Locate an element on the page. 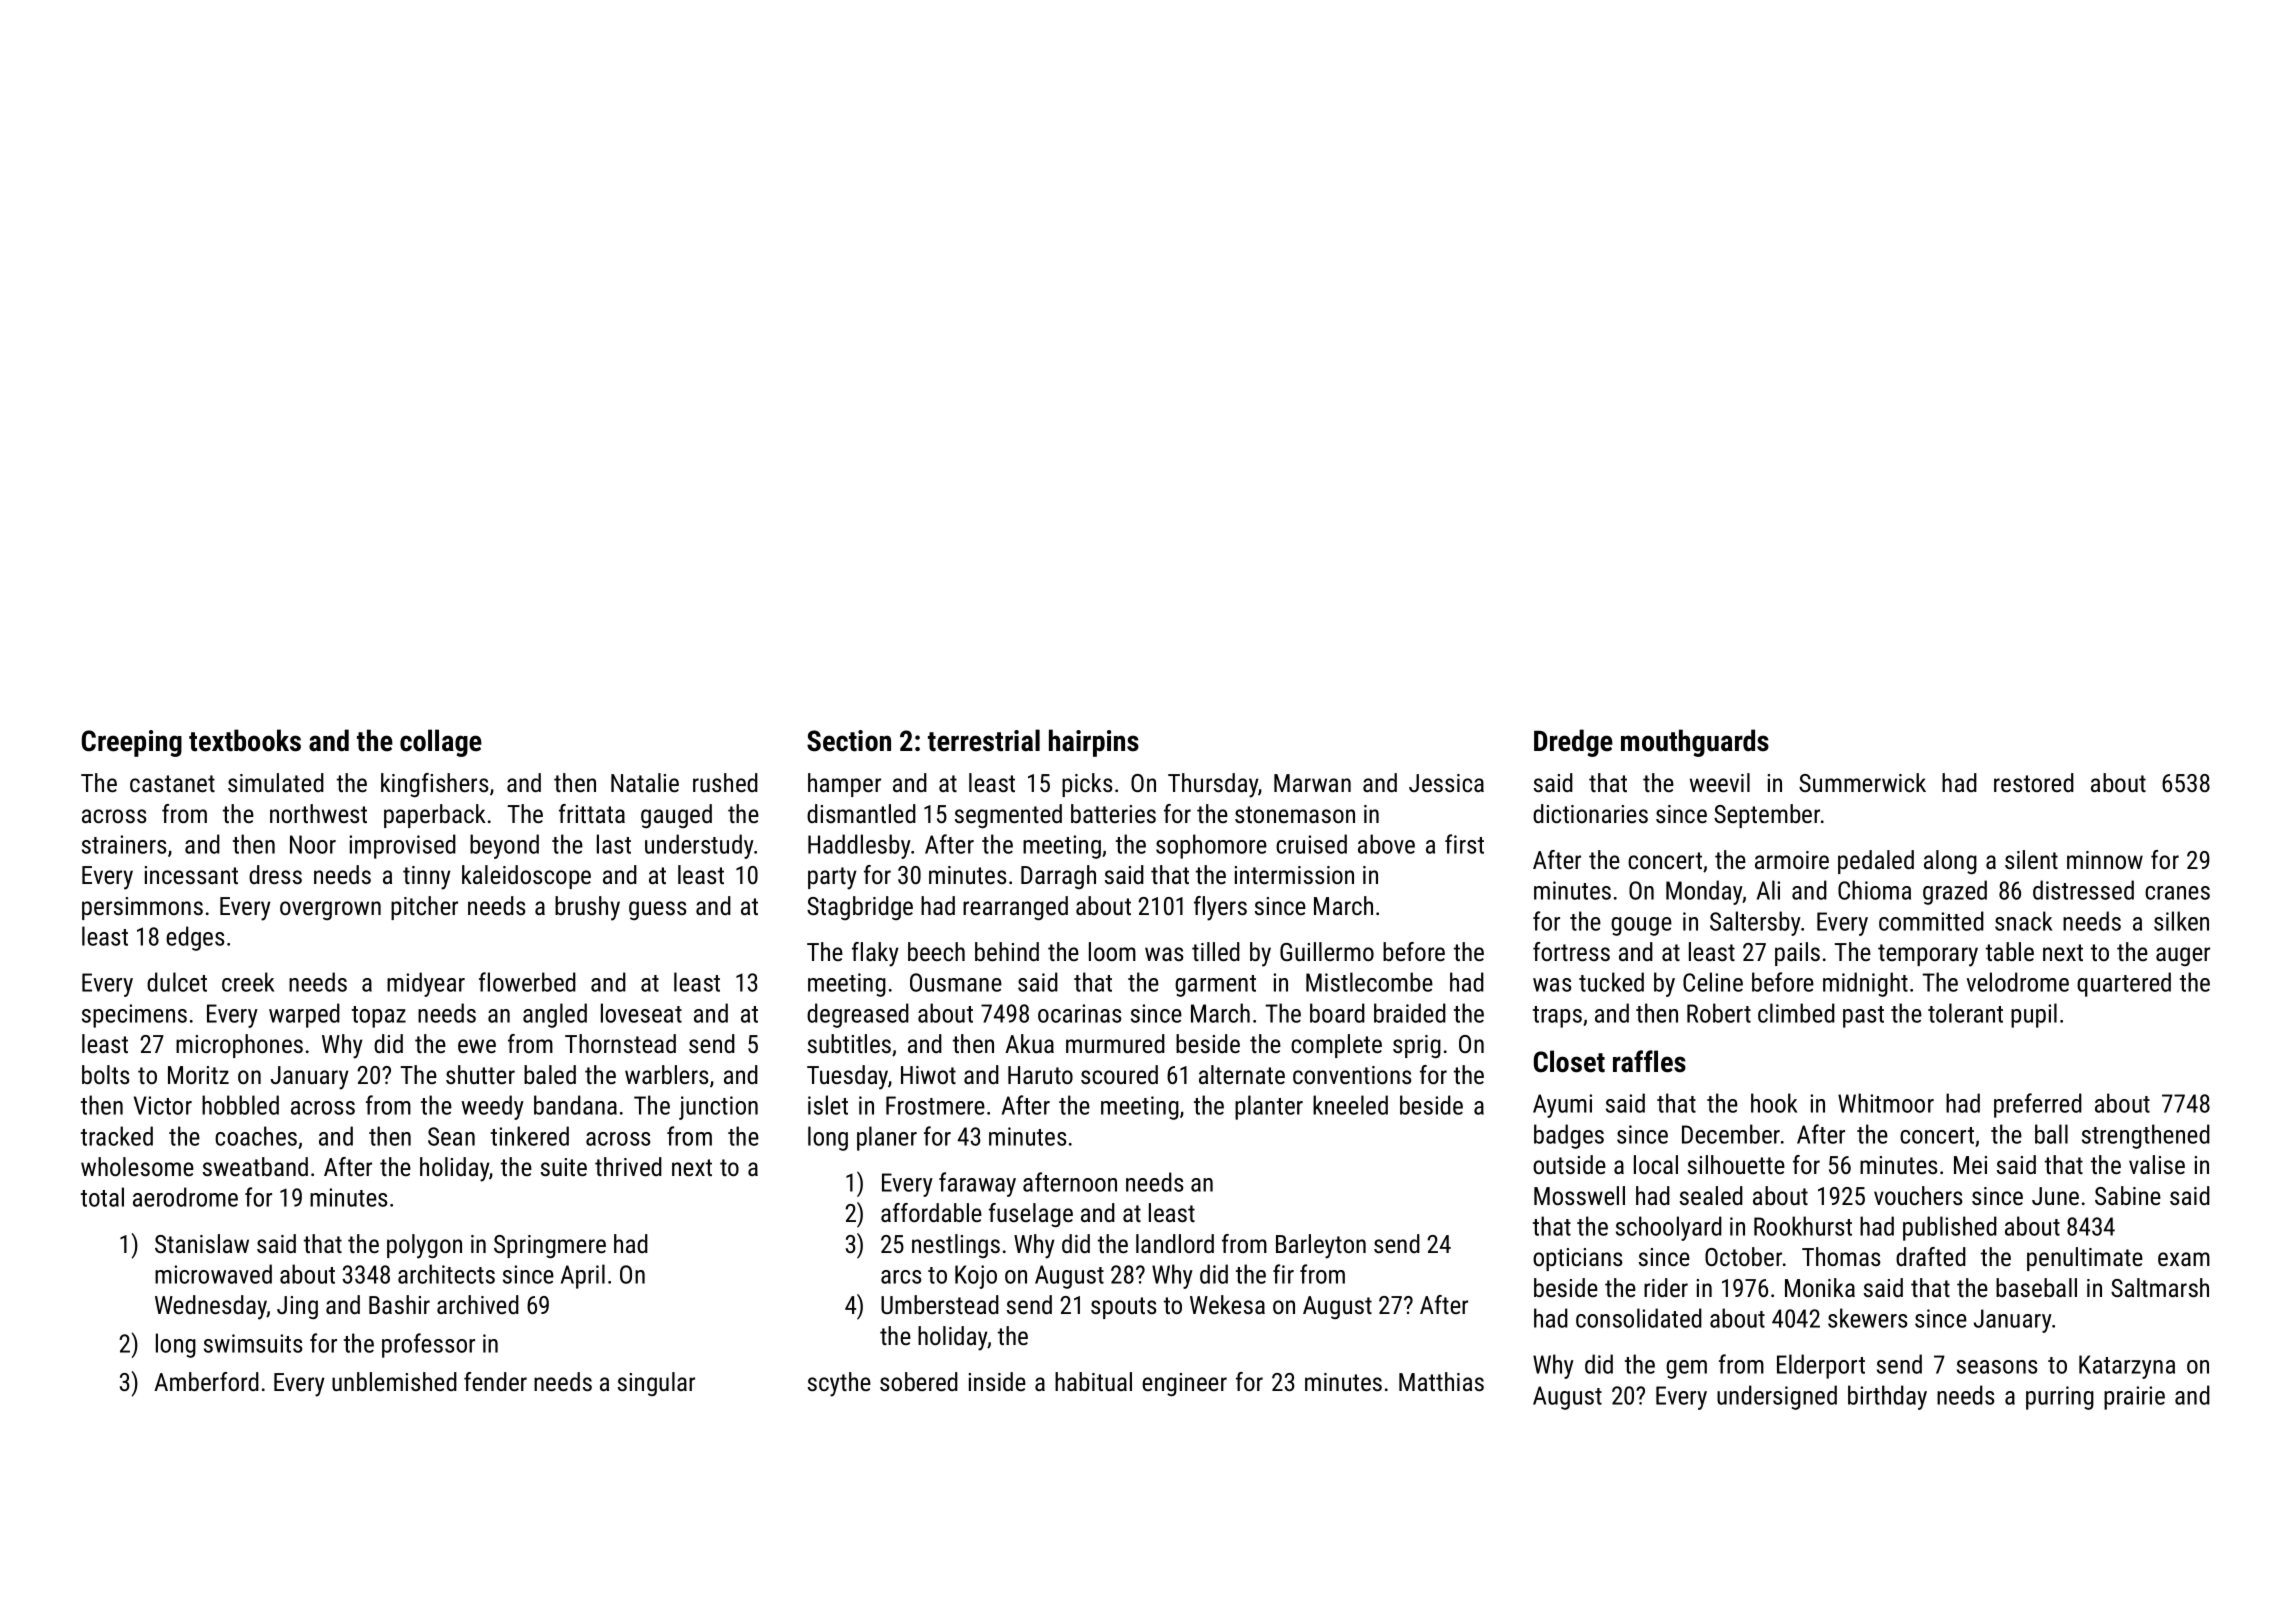 This document has height=1620, width=2292. exam is located at coordinates (2184, 1259).
